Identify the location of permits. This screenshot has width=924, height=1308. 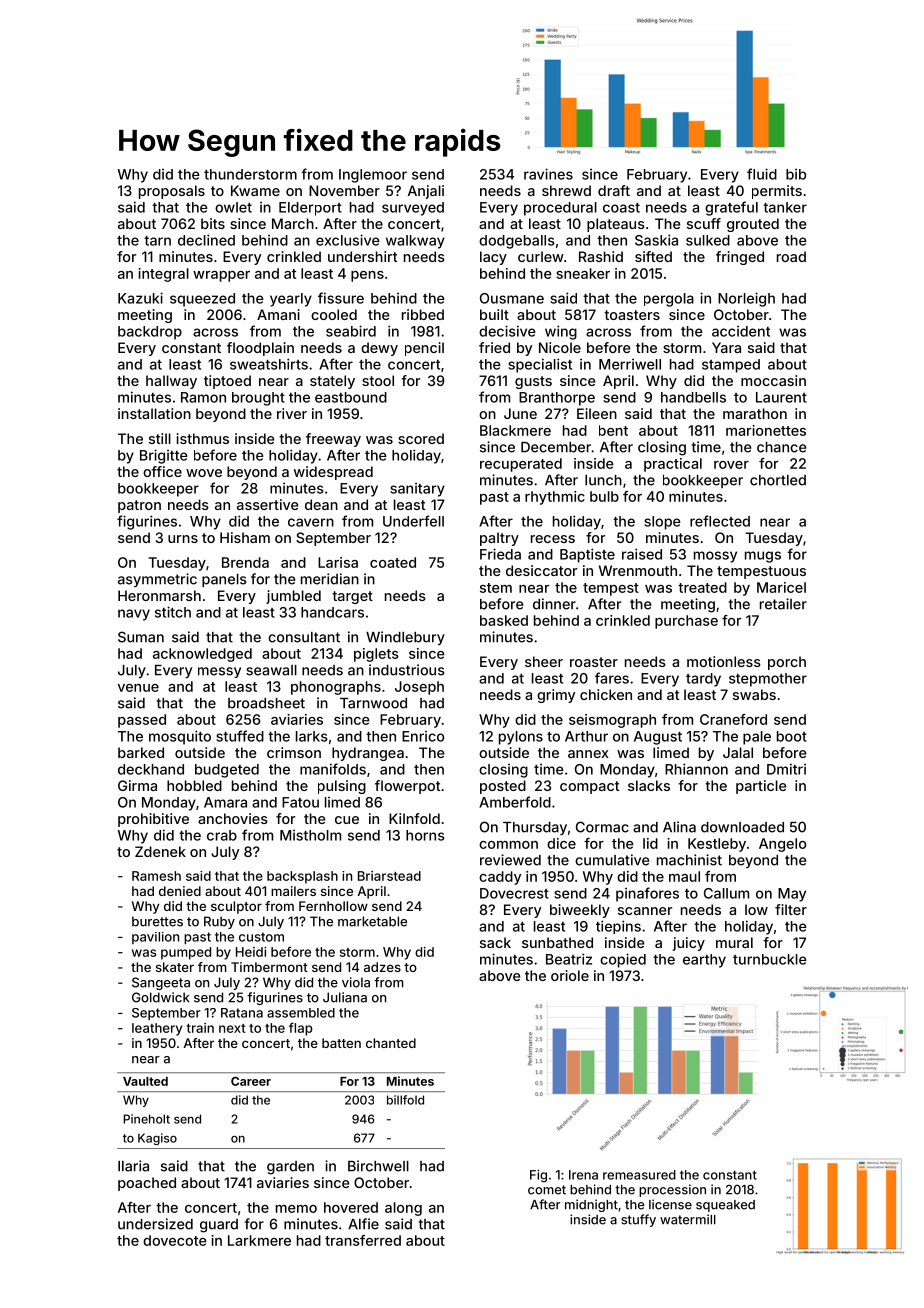
(777, 192).
